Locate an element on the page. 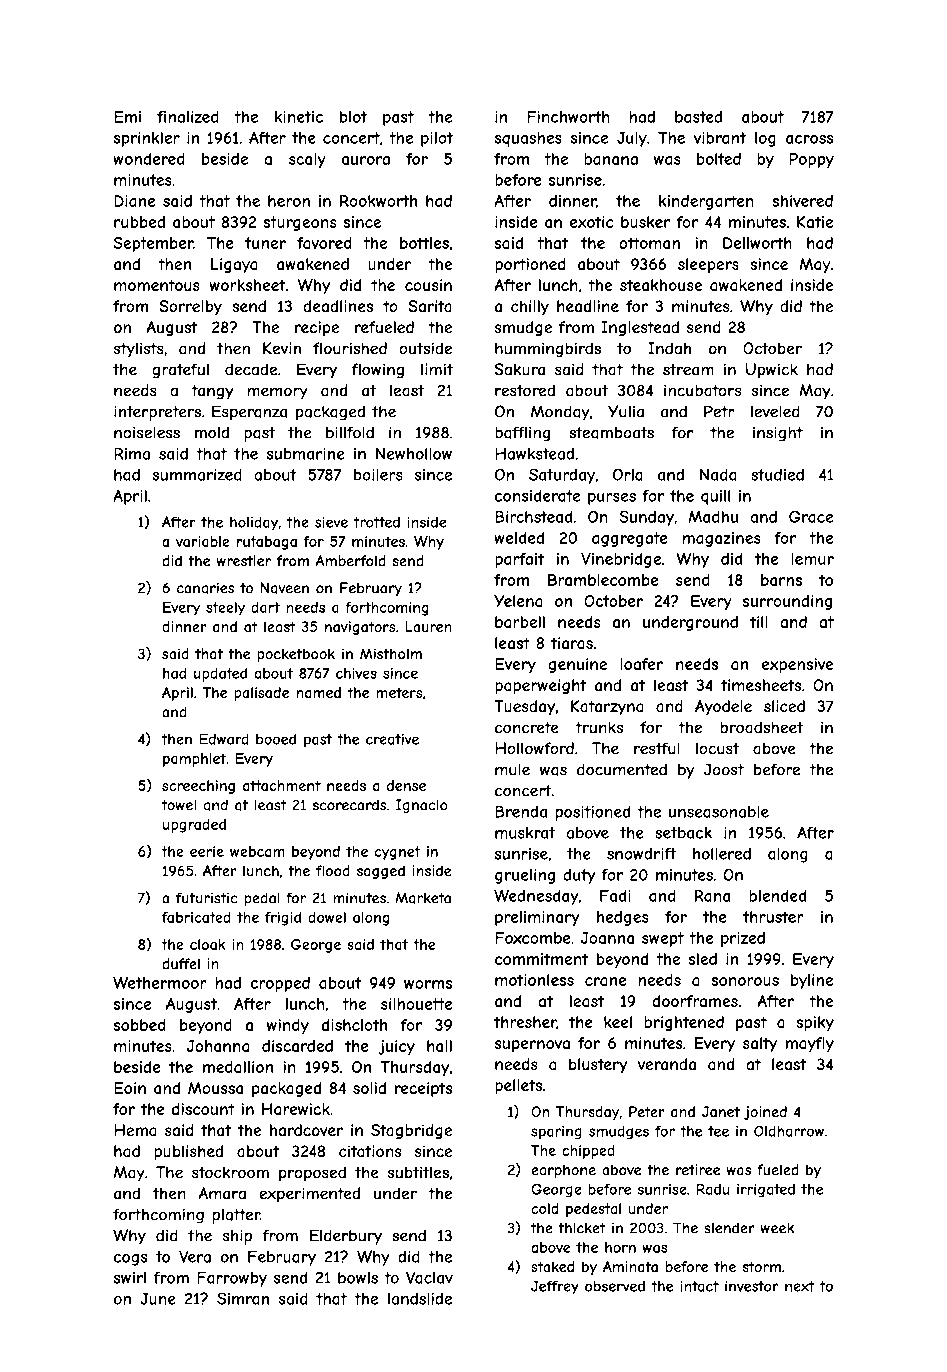 The image size is (947, 1372). barbell is located at coordinates (520, 622).
